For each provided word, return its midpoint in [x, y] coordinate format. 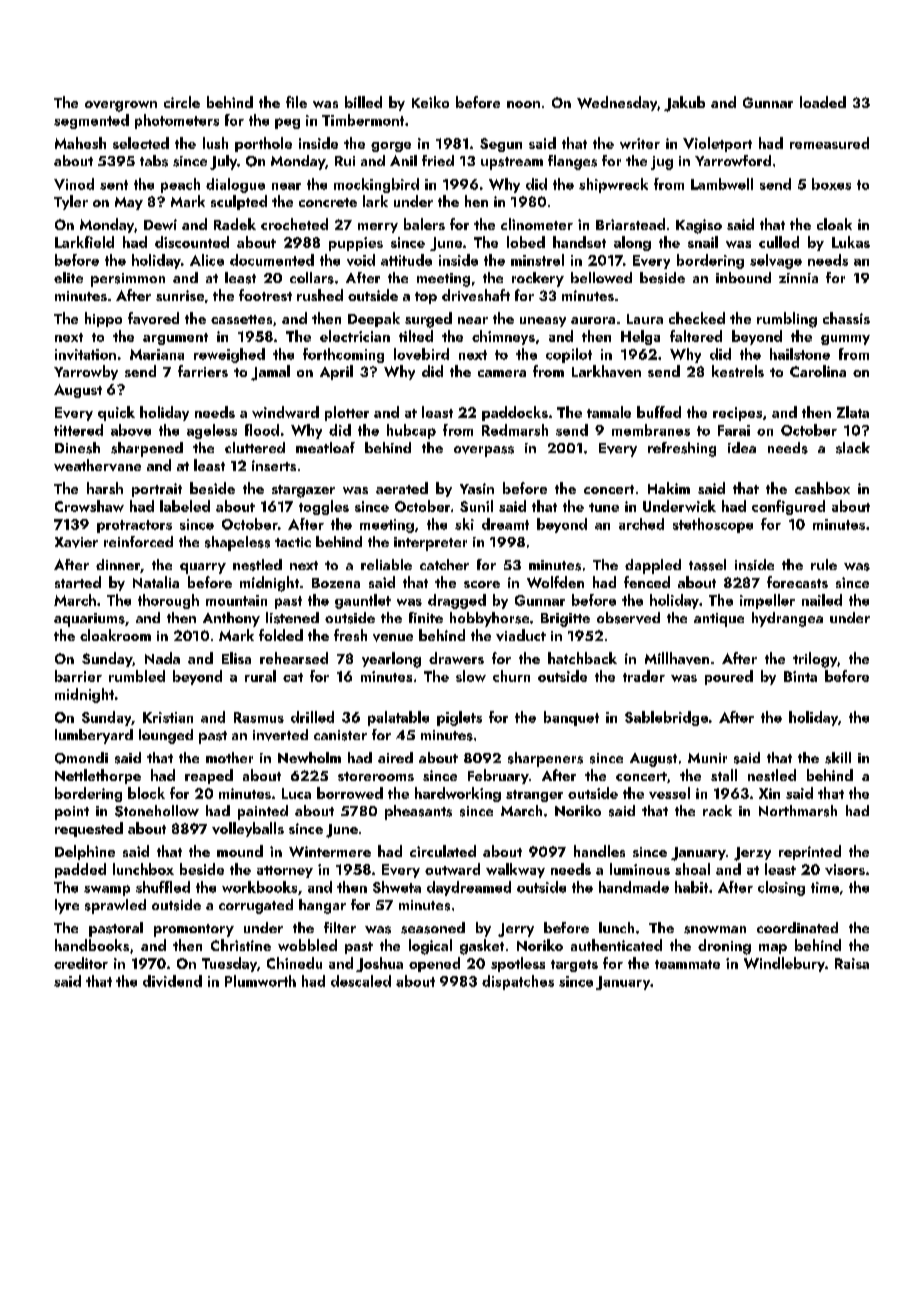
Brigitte [565, 620]
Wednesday [617, 103]
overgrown [121, 106]
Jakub [684, 104]
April [336, 372]
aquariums [89, 620]
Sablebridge [666, 718]
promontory [194, 930]
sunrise [180, 295]
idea [742, 447]
